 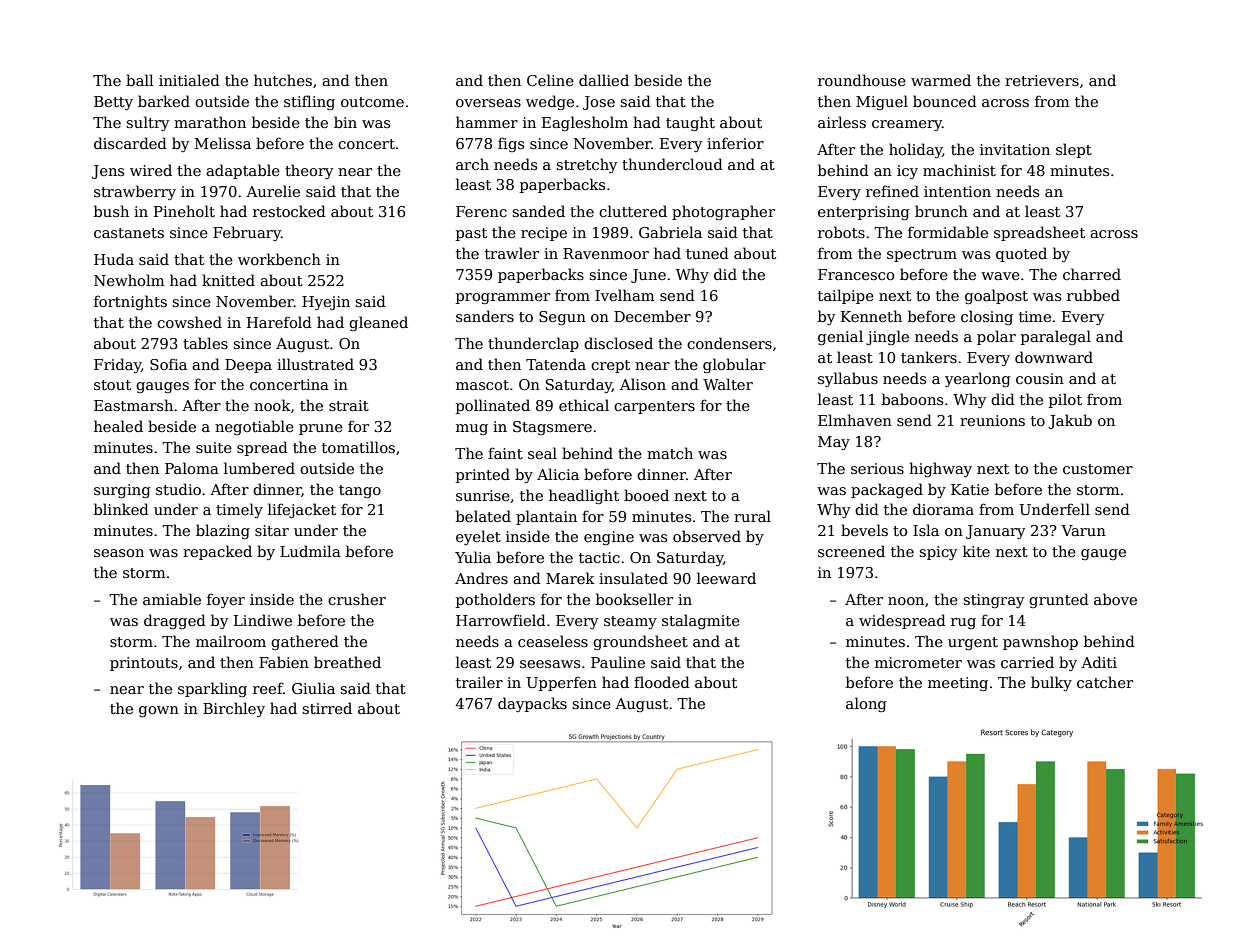 What do you see at coordinates (1083, 530) in the screenshot?
I see `Varun` at bounding box center [1083, 530].
